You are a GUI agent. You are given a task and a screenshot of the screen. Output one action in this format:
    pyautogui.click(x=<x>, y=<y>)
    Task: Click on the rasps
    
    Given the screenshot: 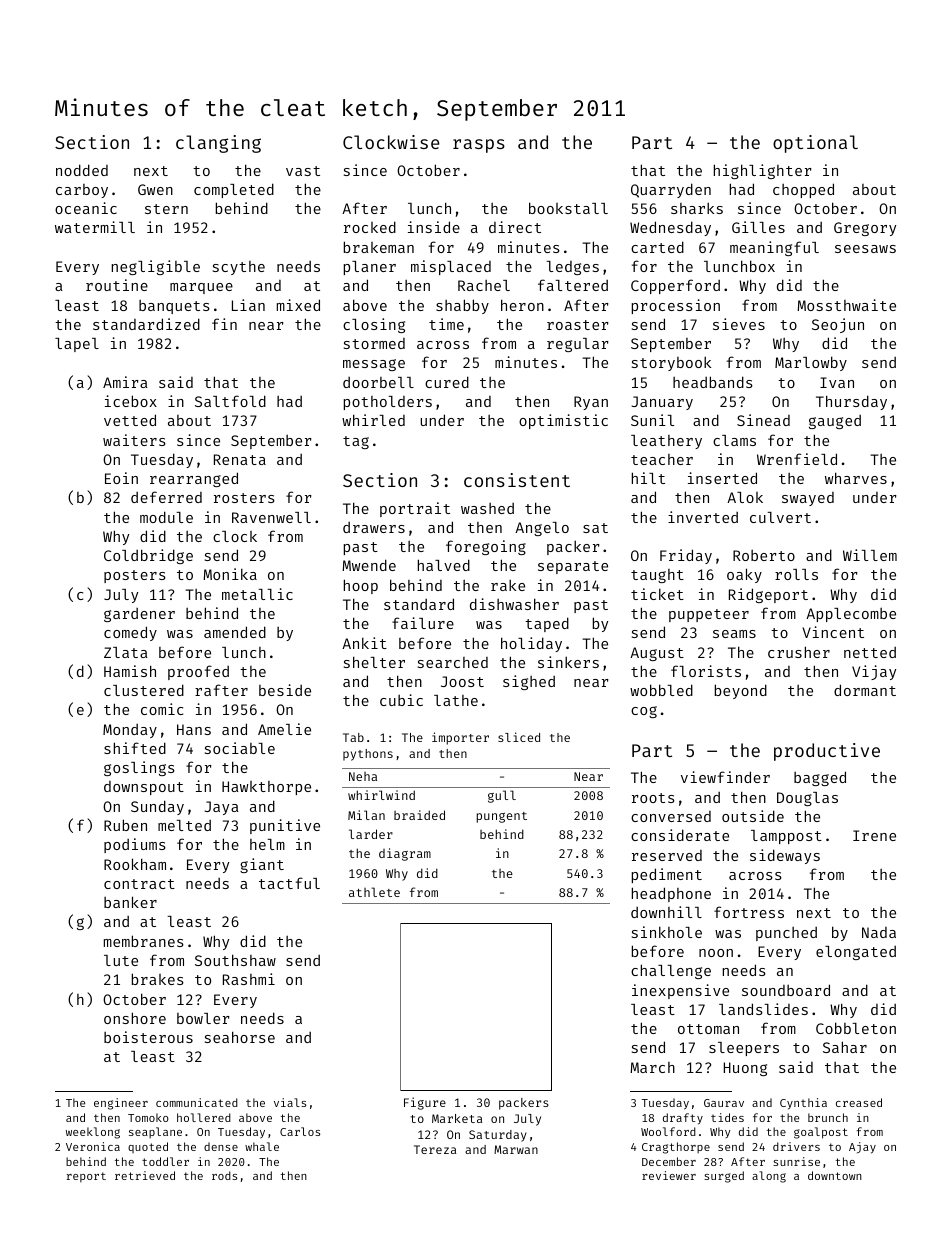 What is the action you would take?
    pyautogui.click(x=479, y=146)
